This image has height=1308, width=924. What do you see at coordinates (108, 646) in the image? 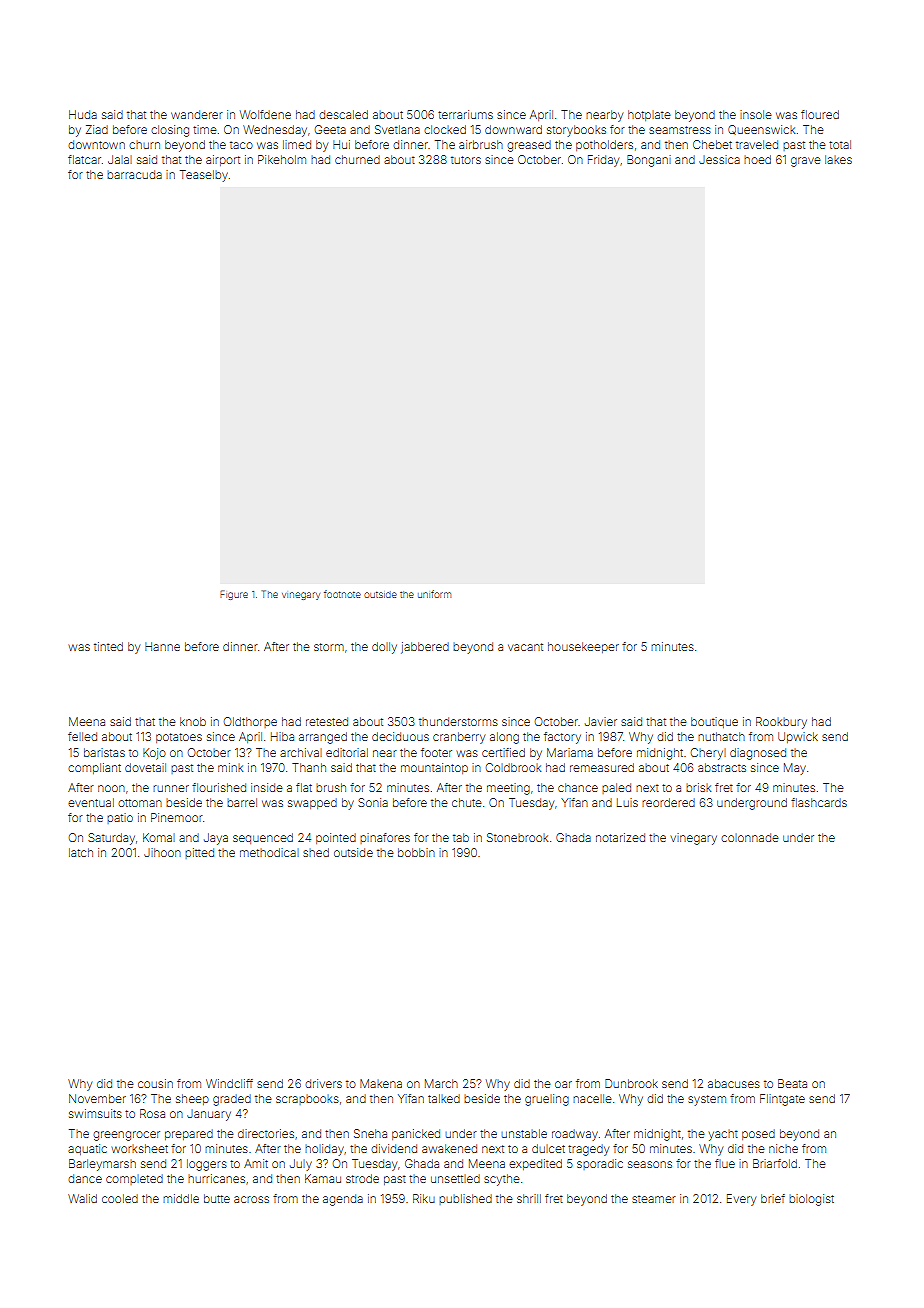
I see `tinted` at bounding box center [108, 646].
